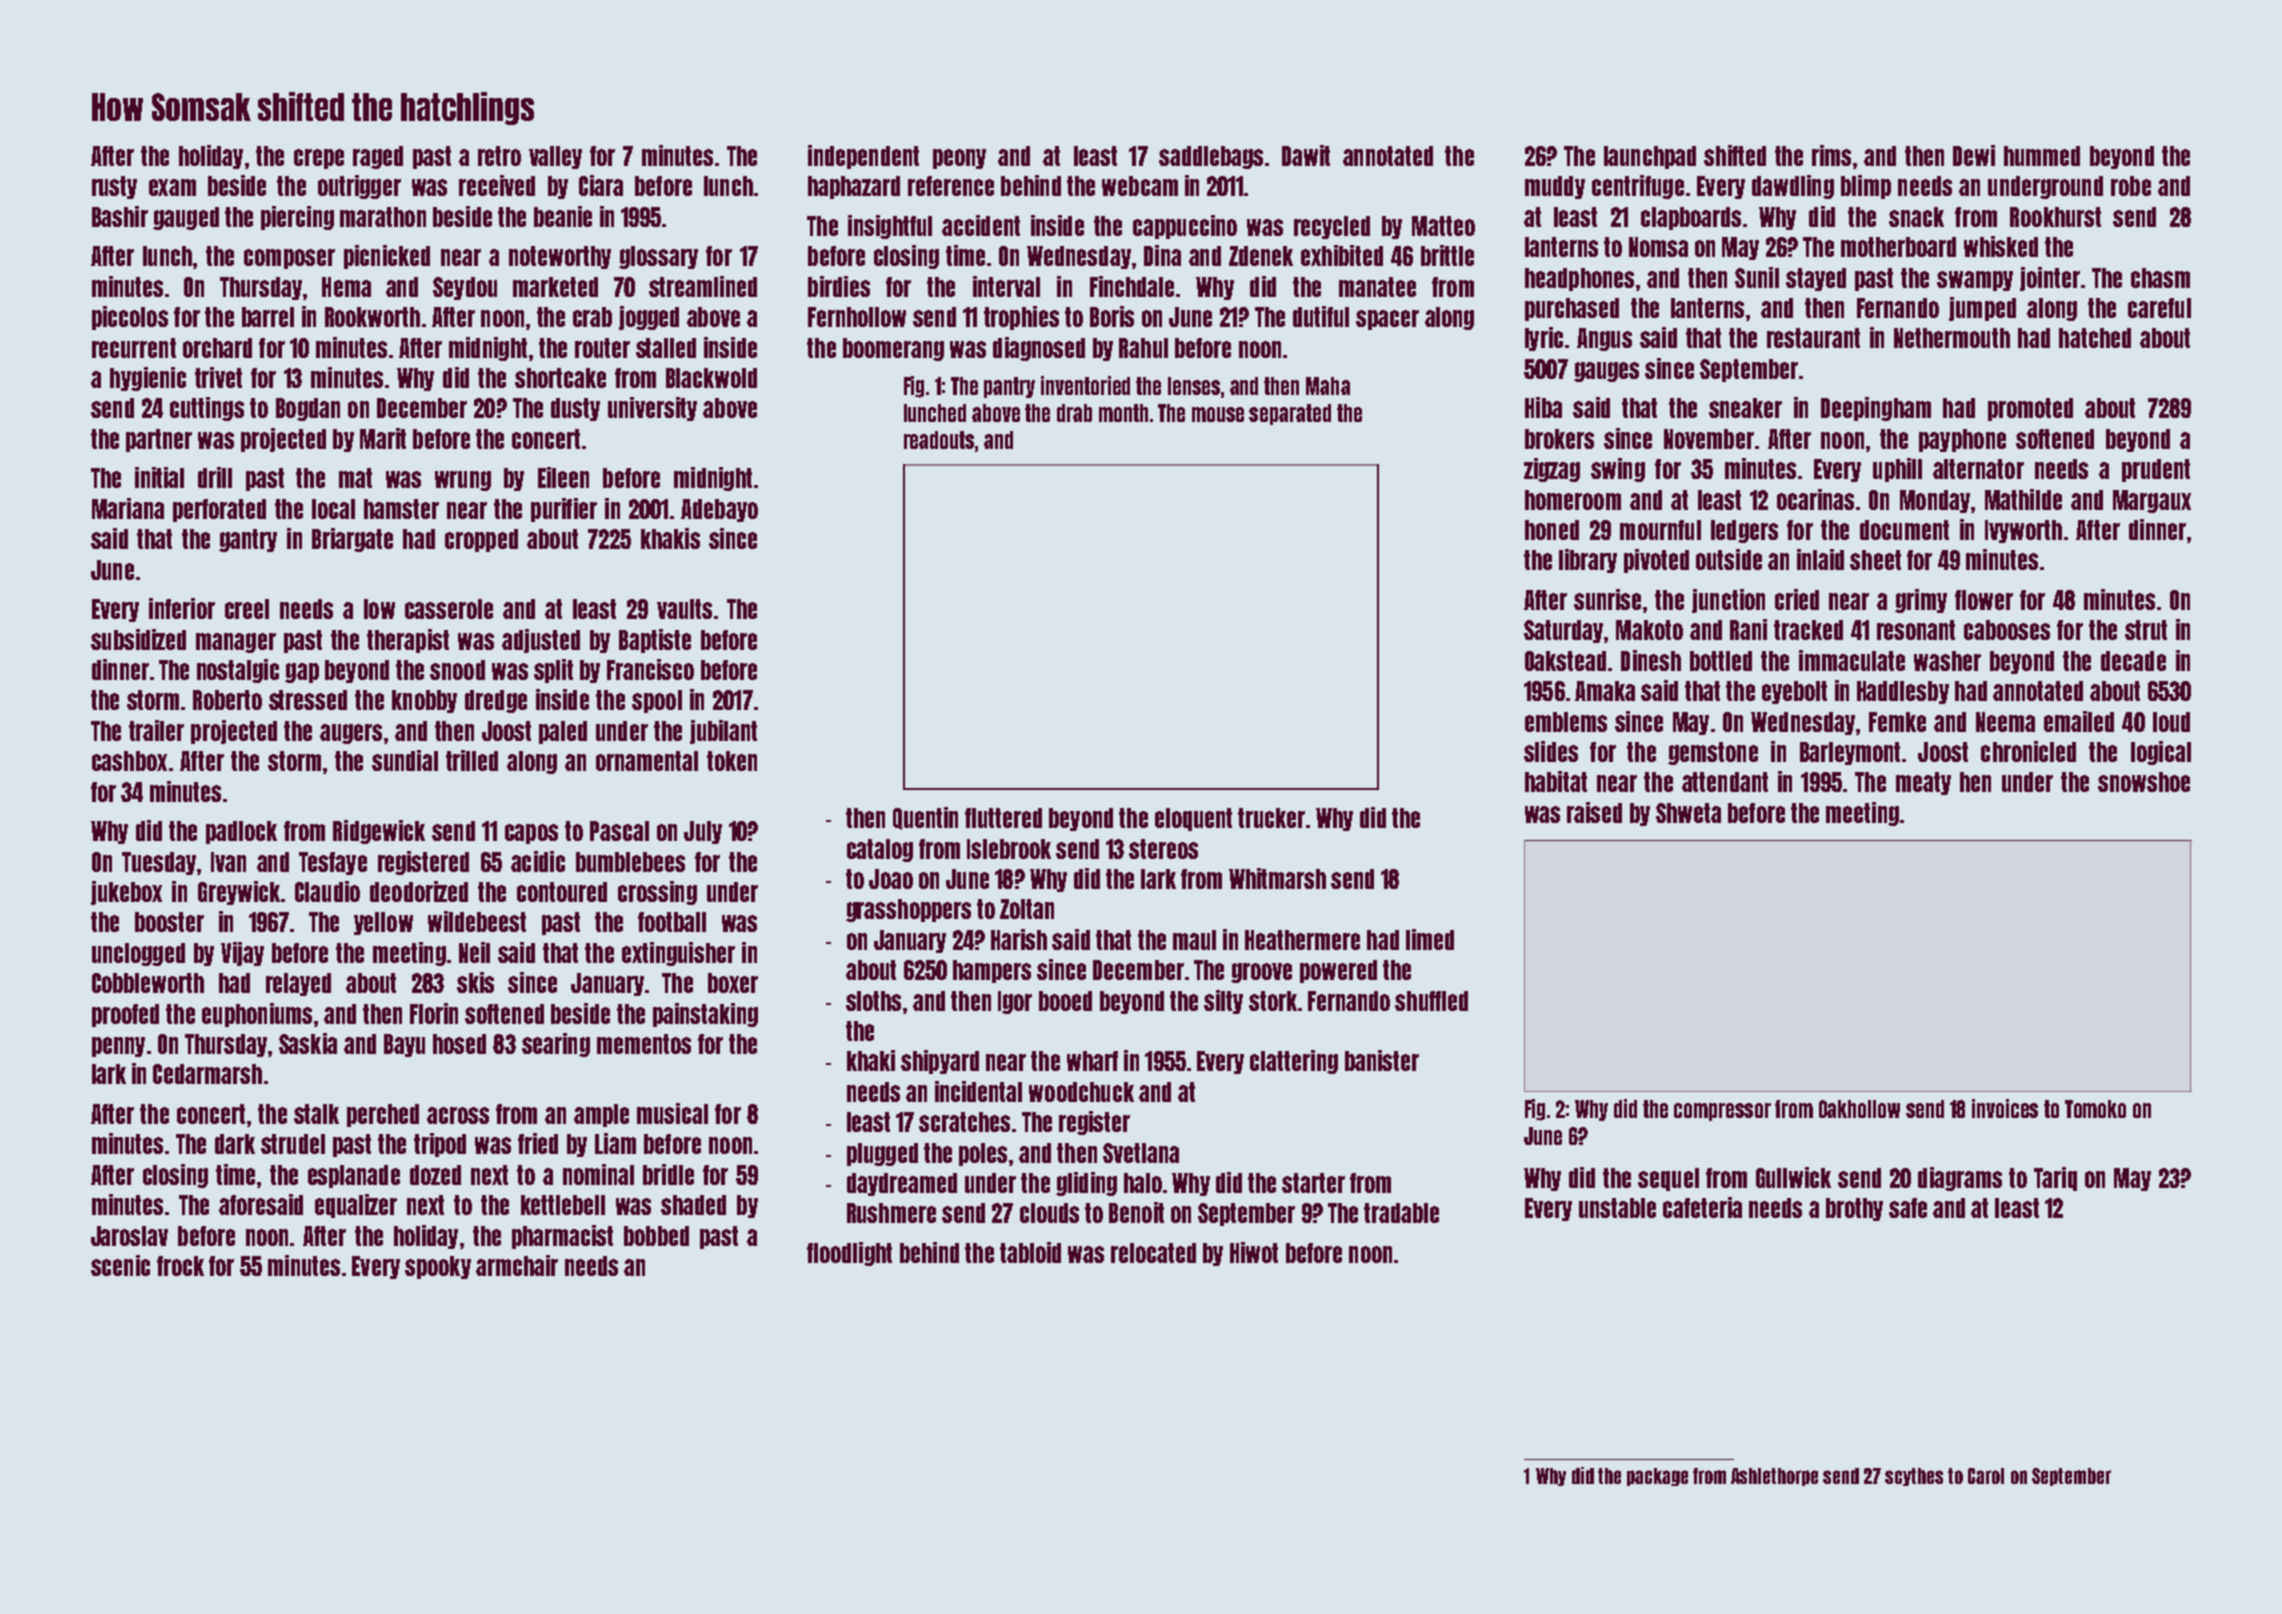 This screenshot has width=2282, height=1614. I want to click on partner, so click(159, 440).
